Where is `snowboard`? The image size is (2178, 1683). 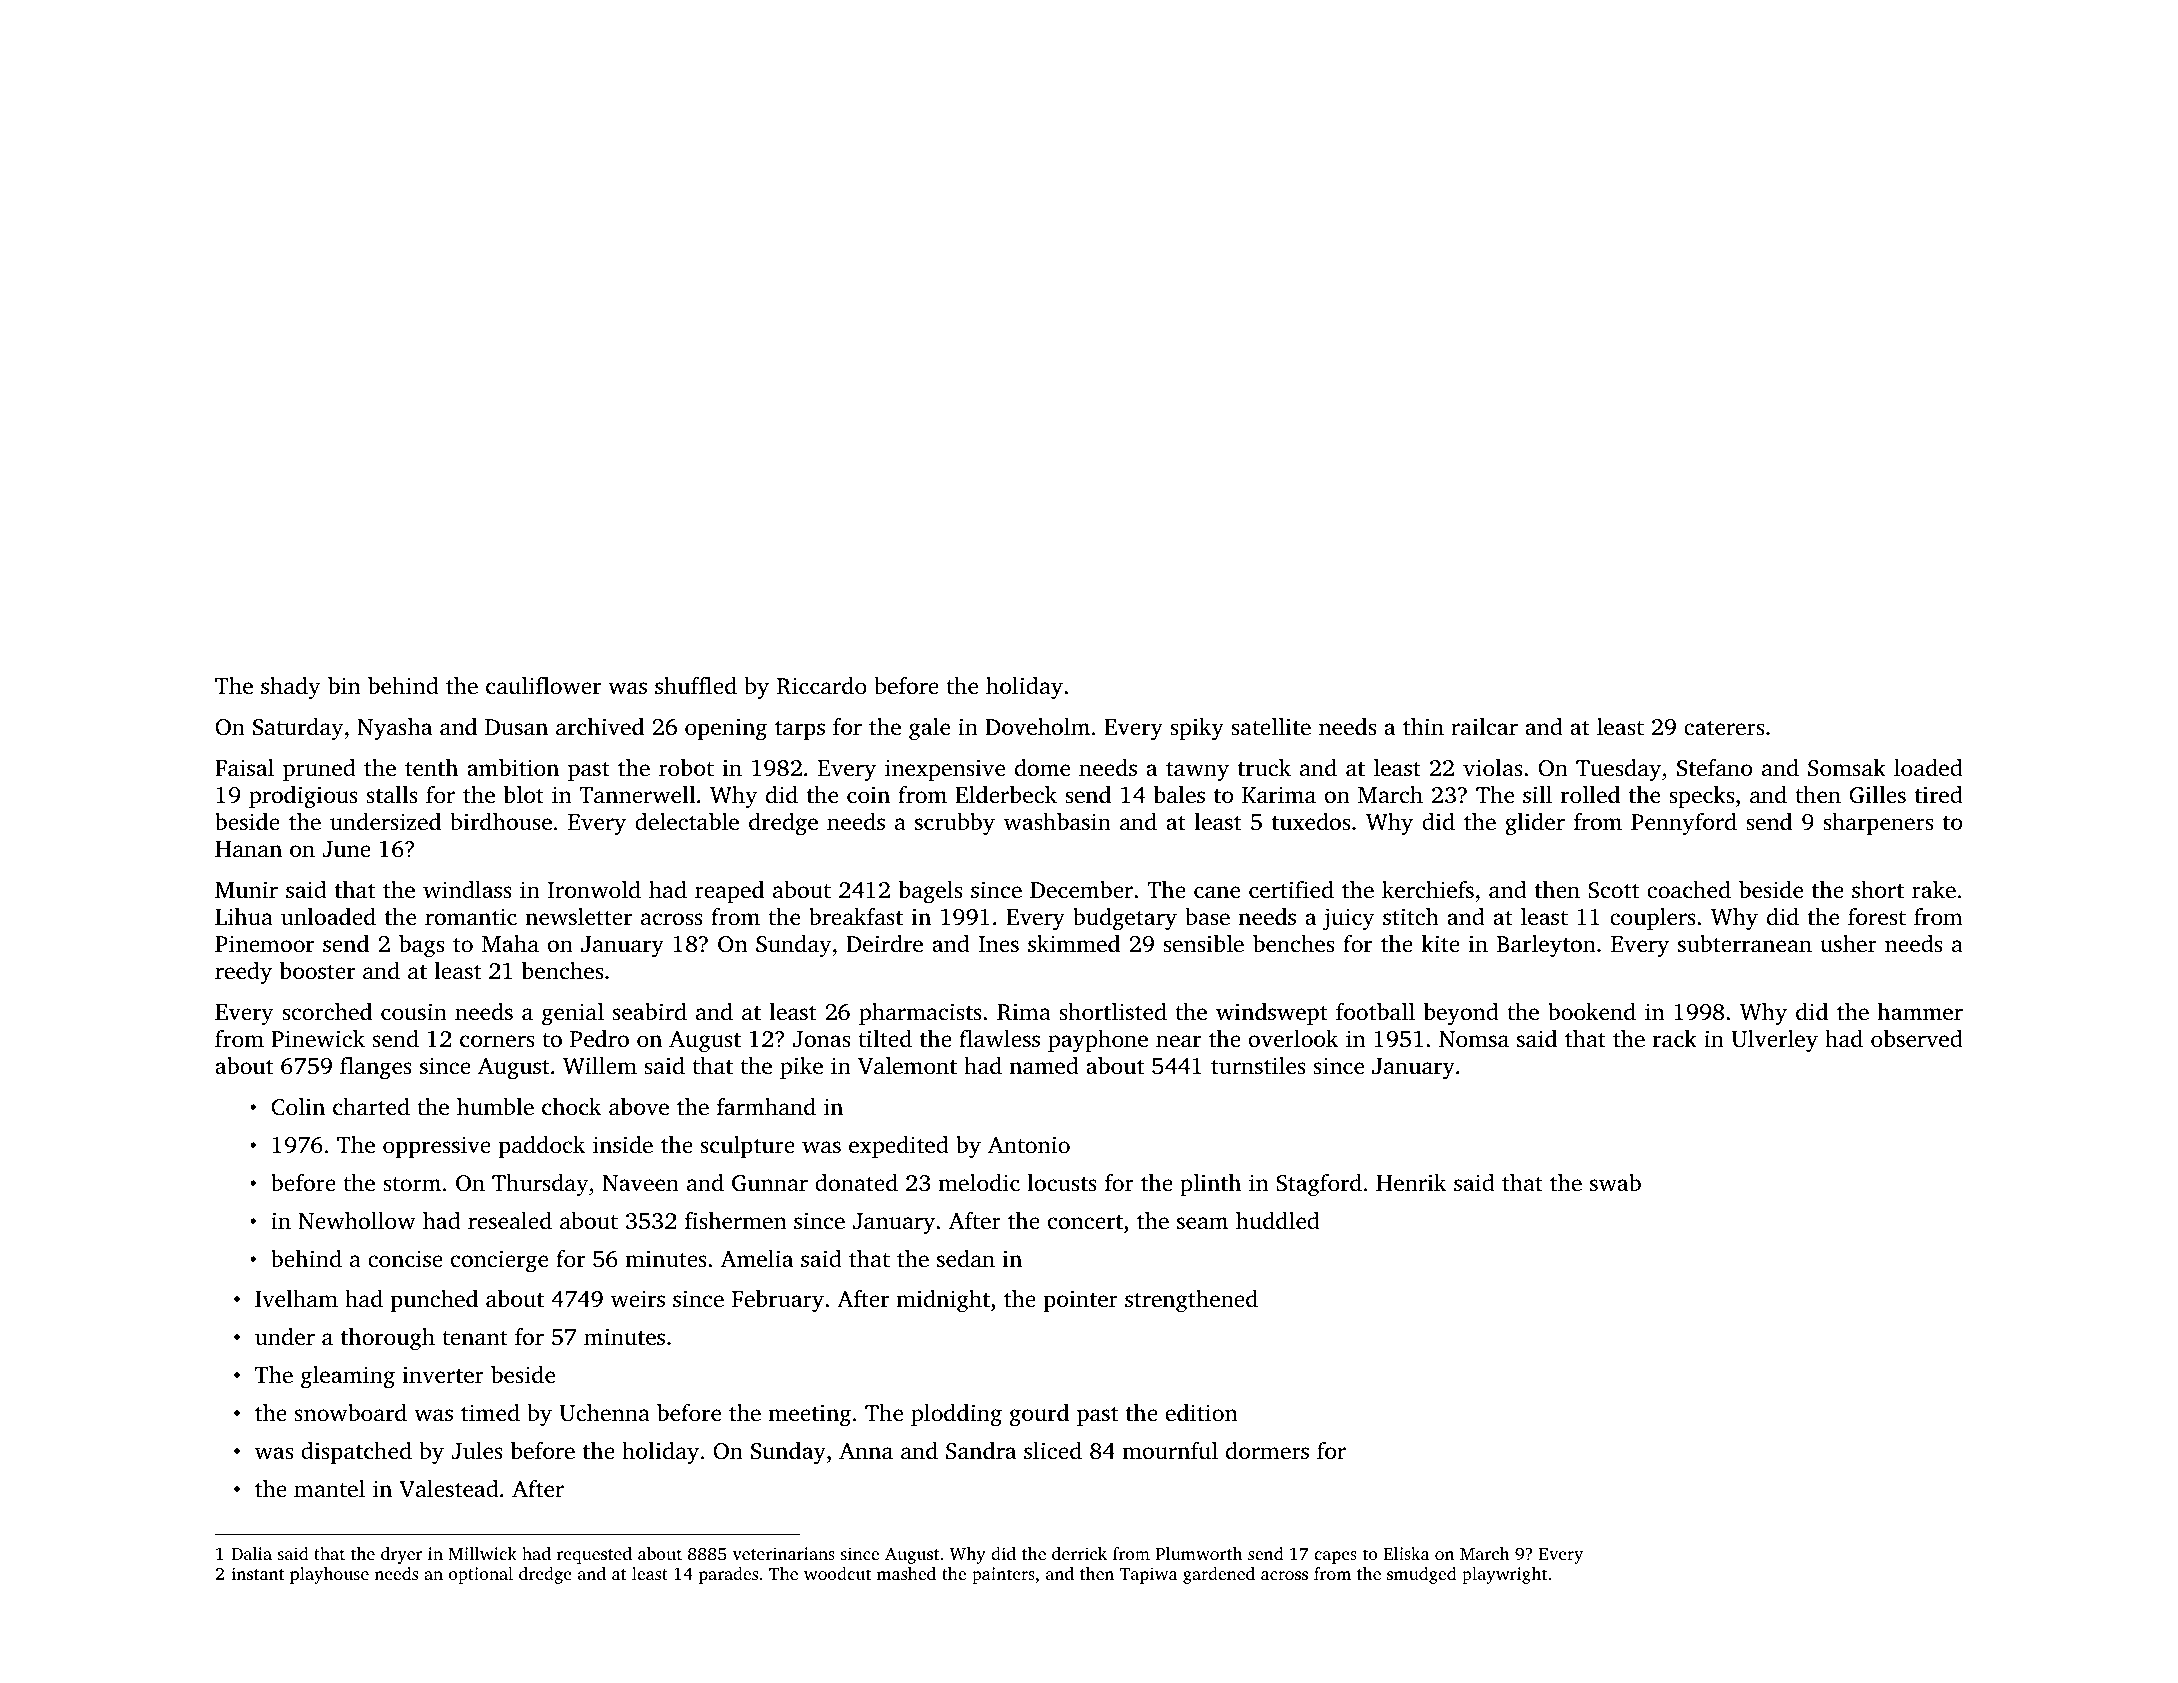 snowboard is located at coordinates (351, 1413).
